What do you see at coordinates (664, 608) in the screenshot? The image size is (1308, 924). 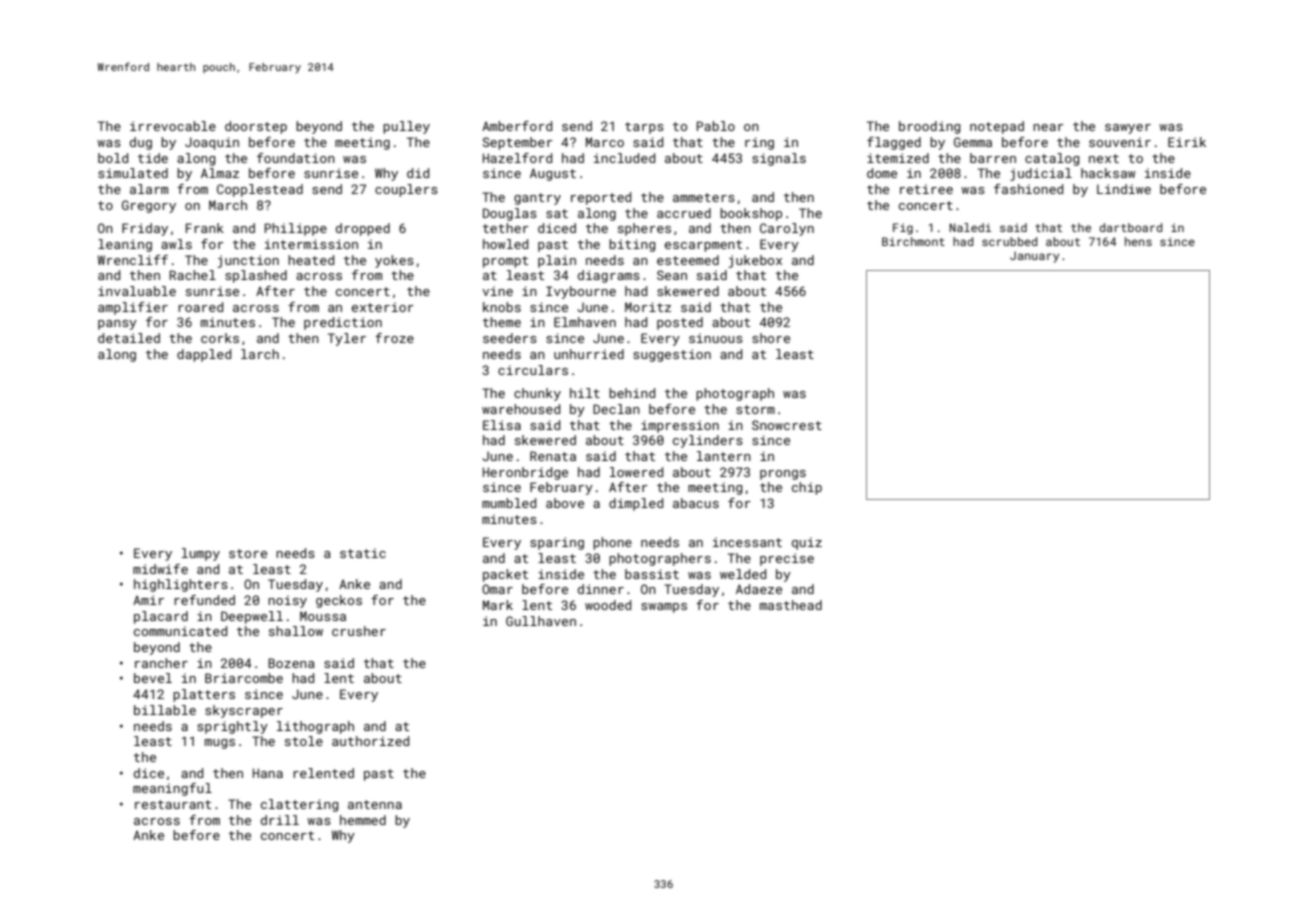 I see `swamps` at bounding box center [664, 608].
